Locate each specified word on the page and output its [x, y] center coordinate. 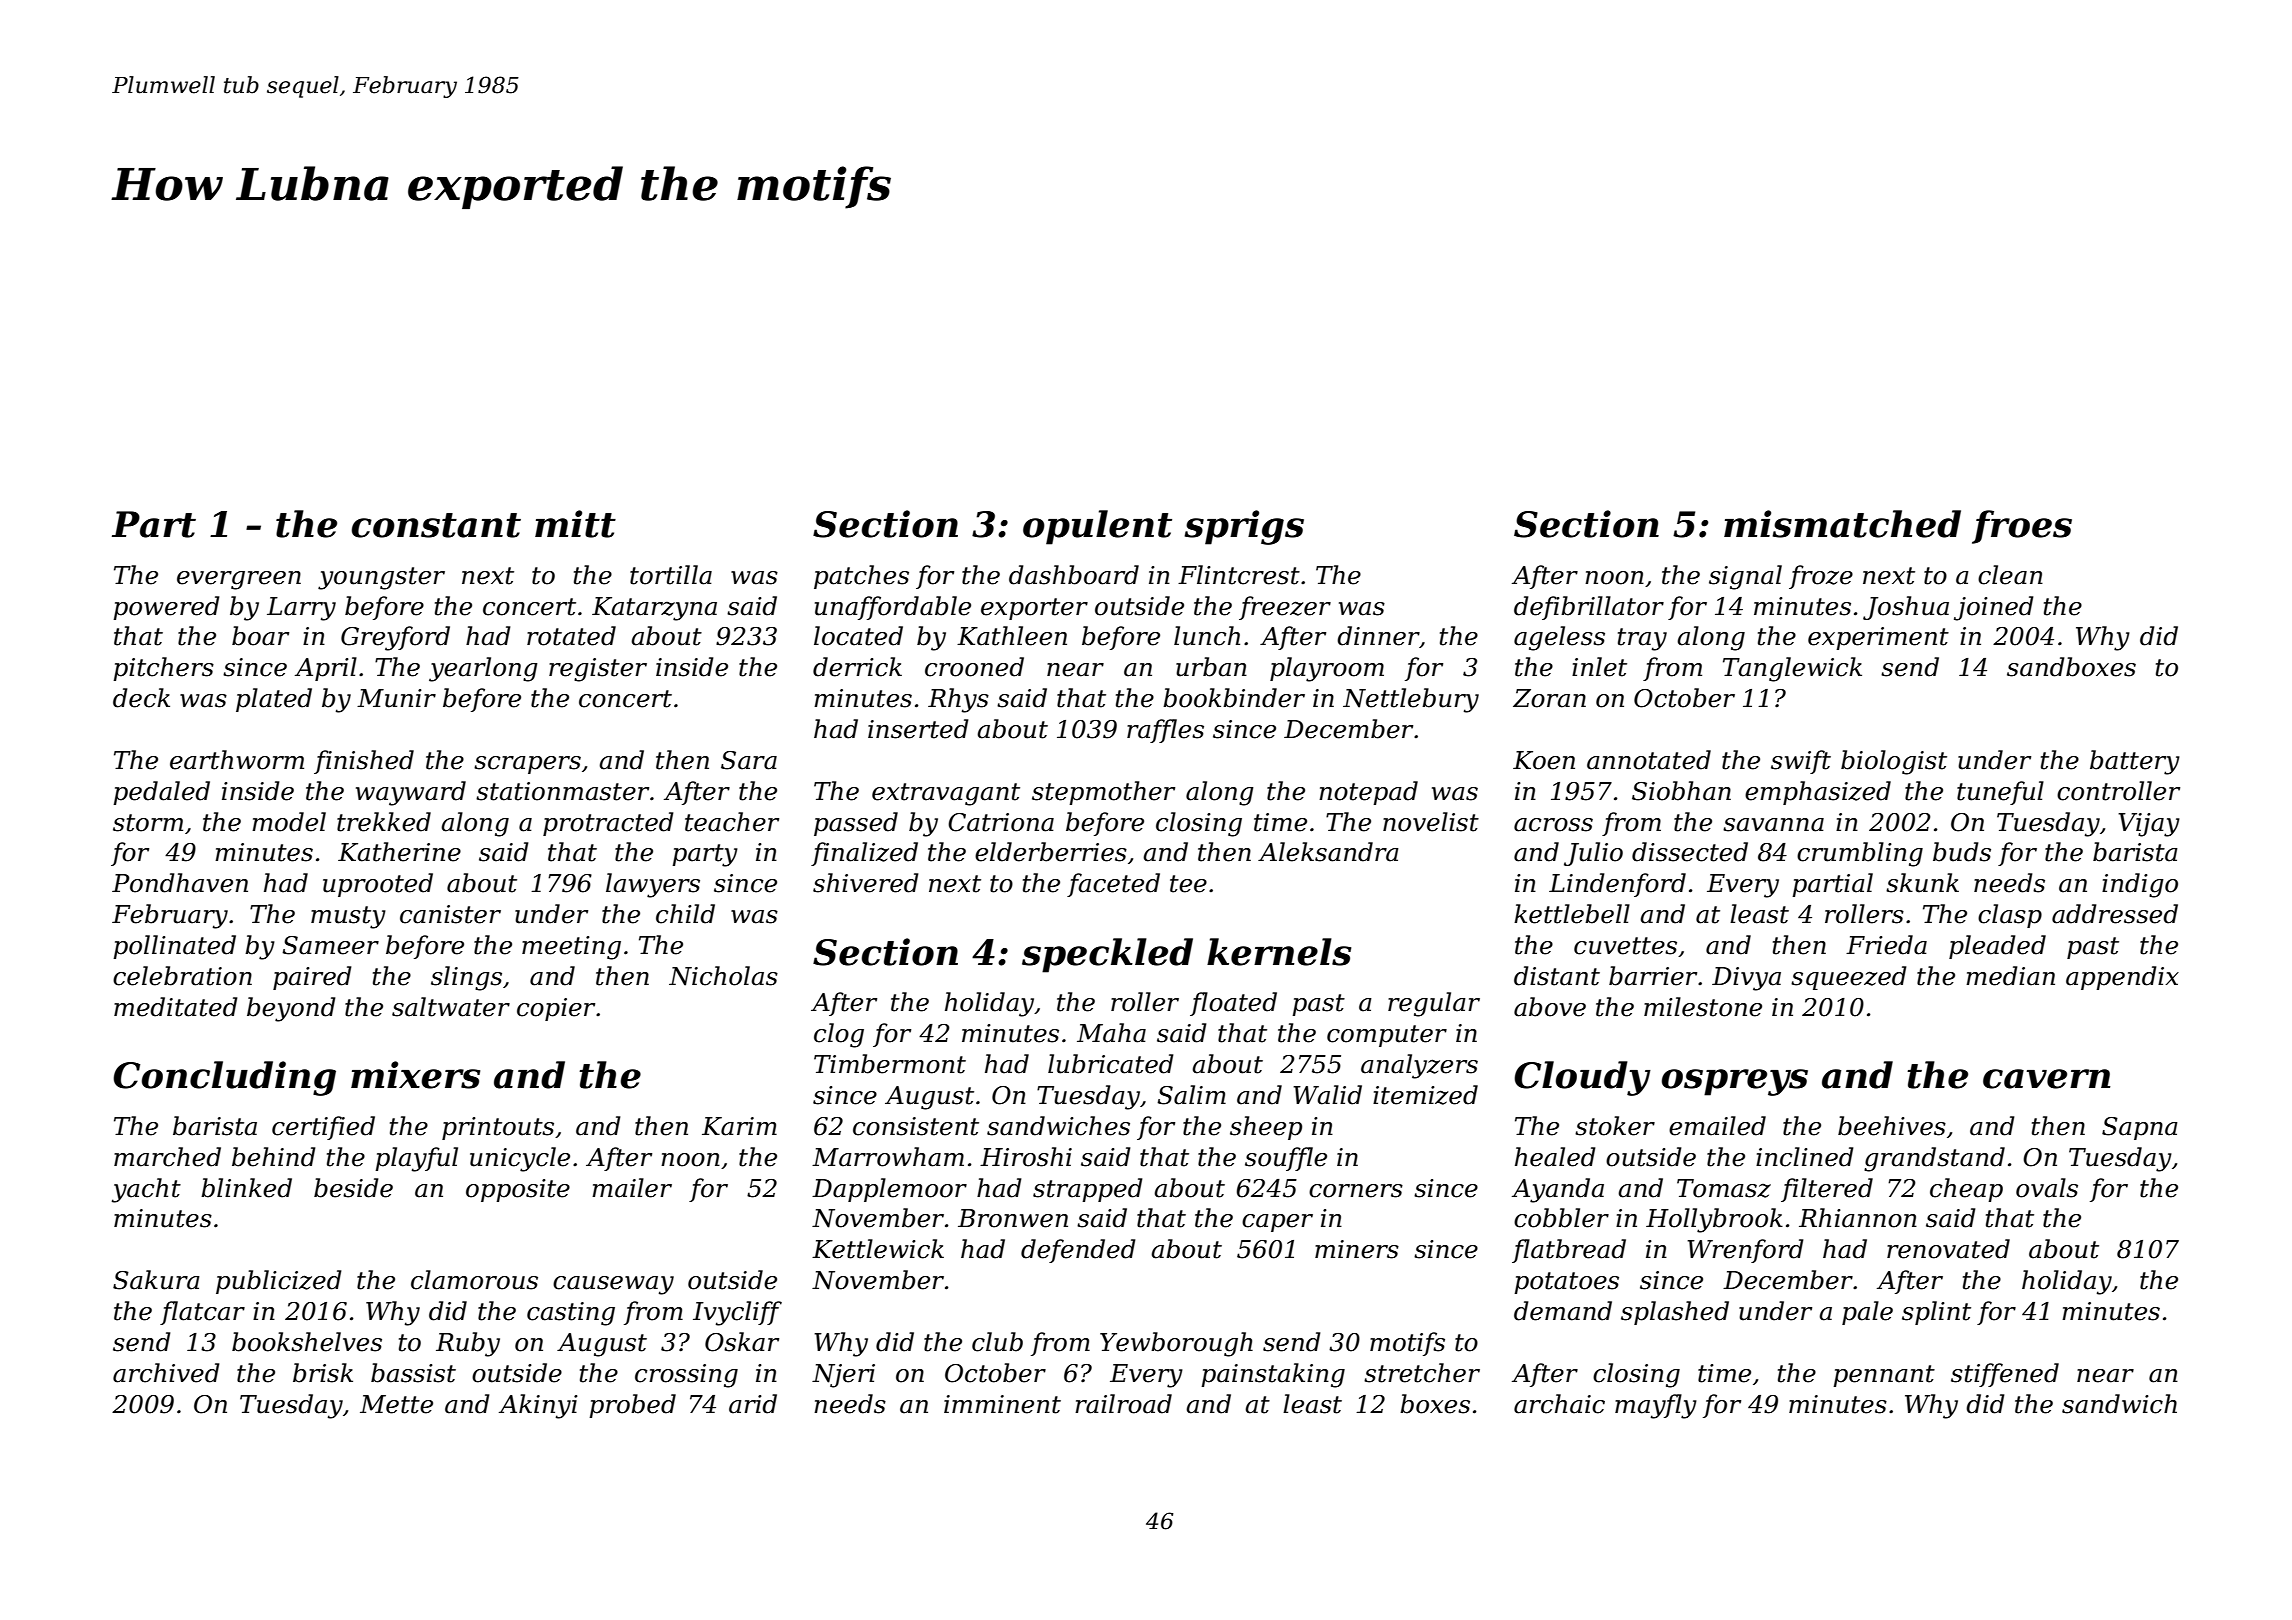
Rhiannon [1858, 1218]
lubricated [1111, 1064]
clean [2010, 575]
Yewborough [1176, 1344]
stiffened [2005, 1375]
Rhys [958, 700]
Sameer [330, 945]
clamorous [474, 1280]
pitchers [163, 669]
